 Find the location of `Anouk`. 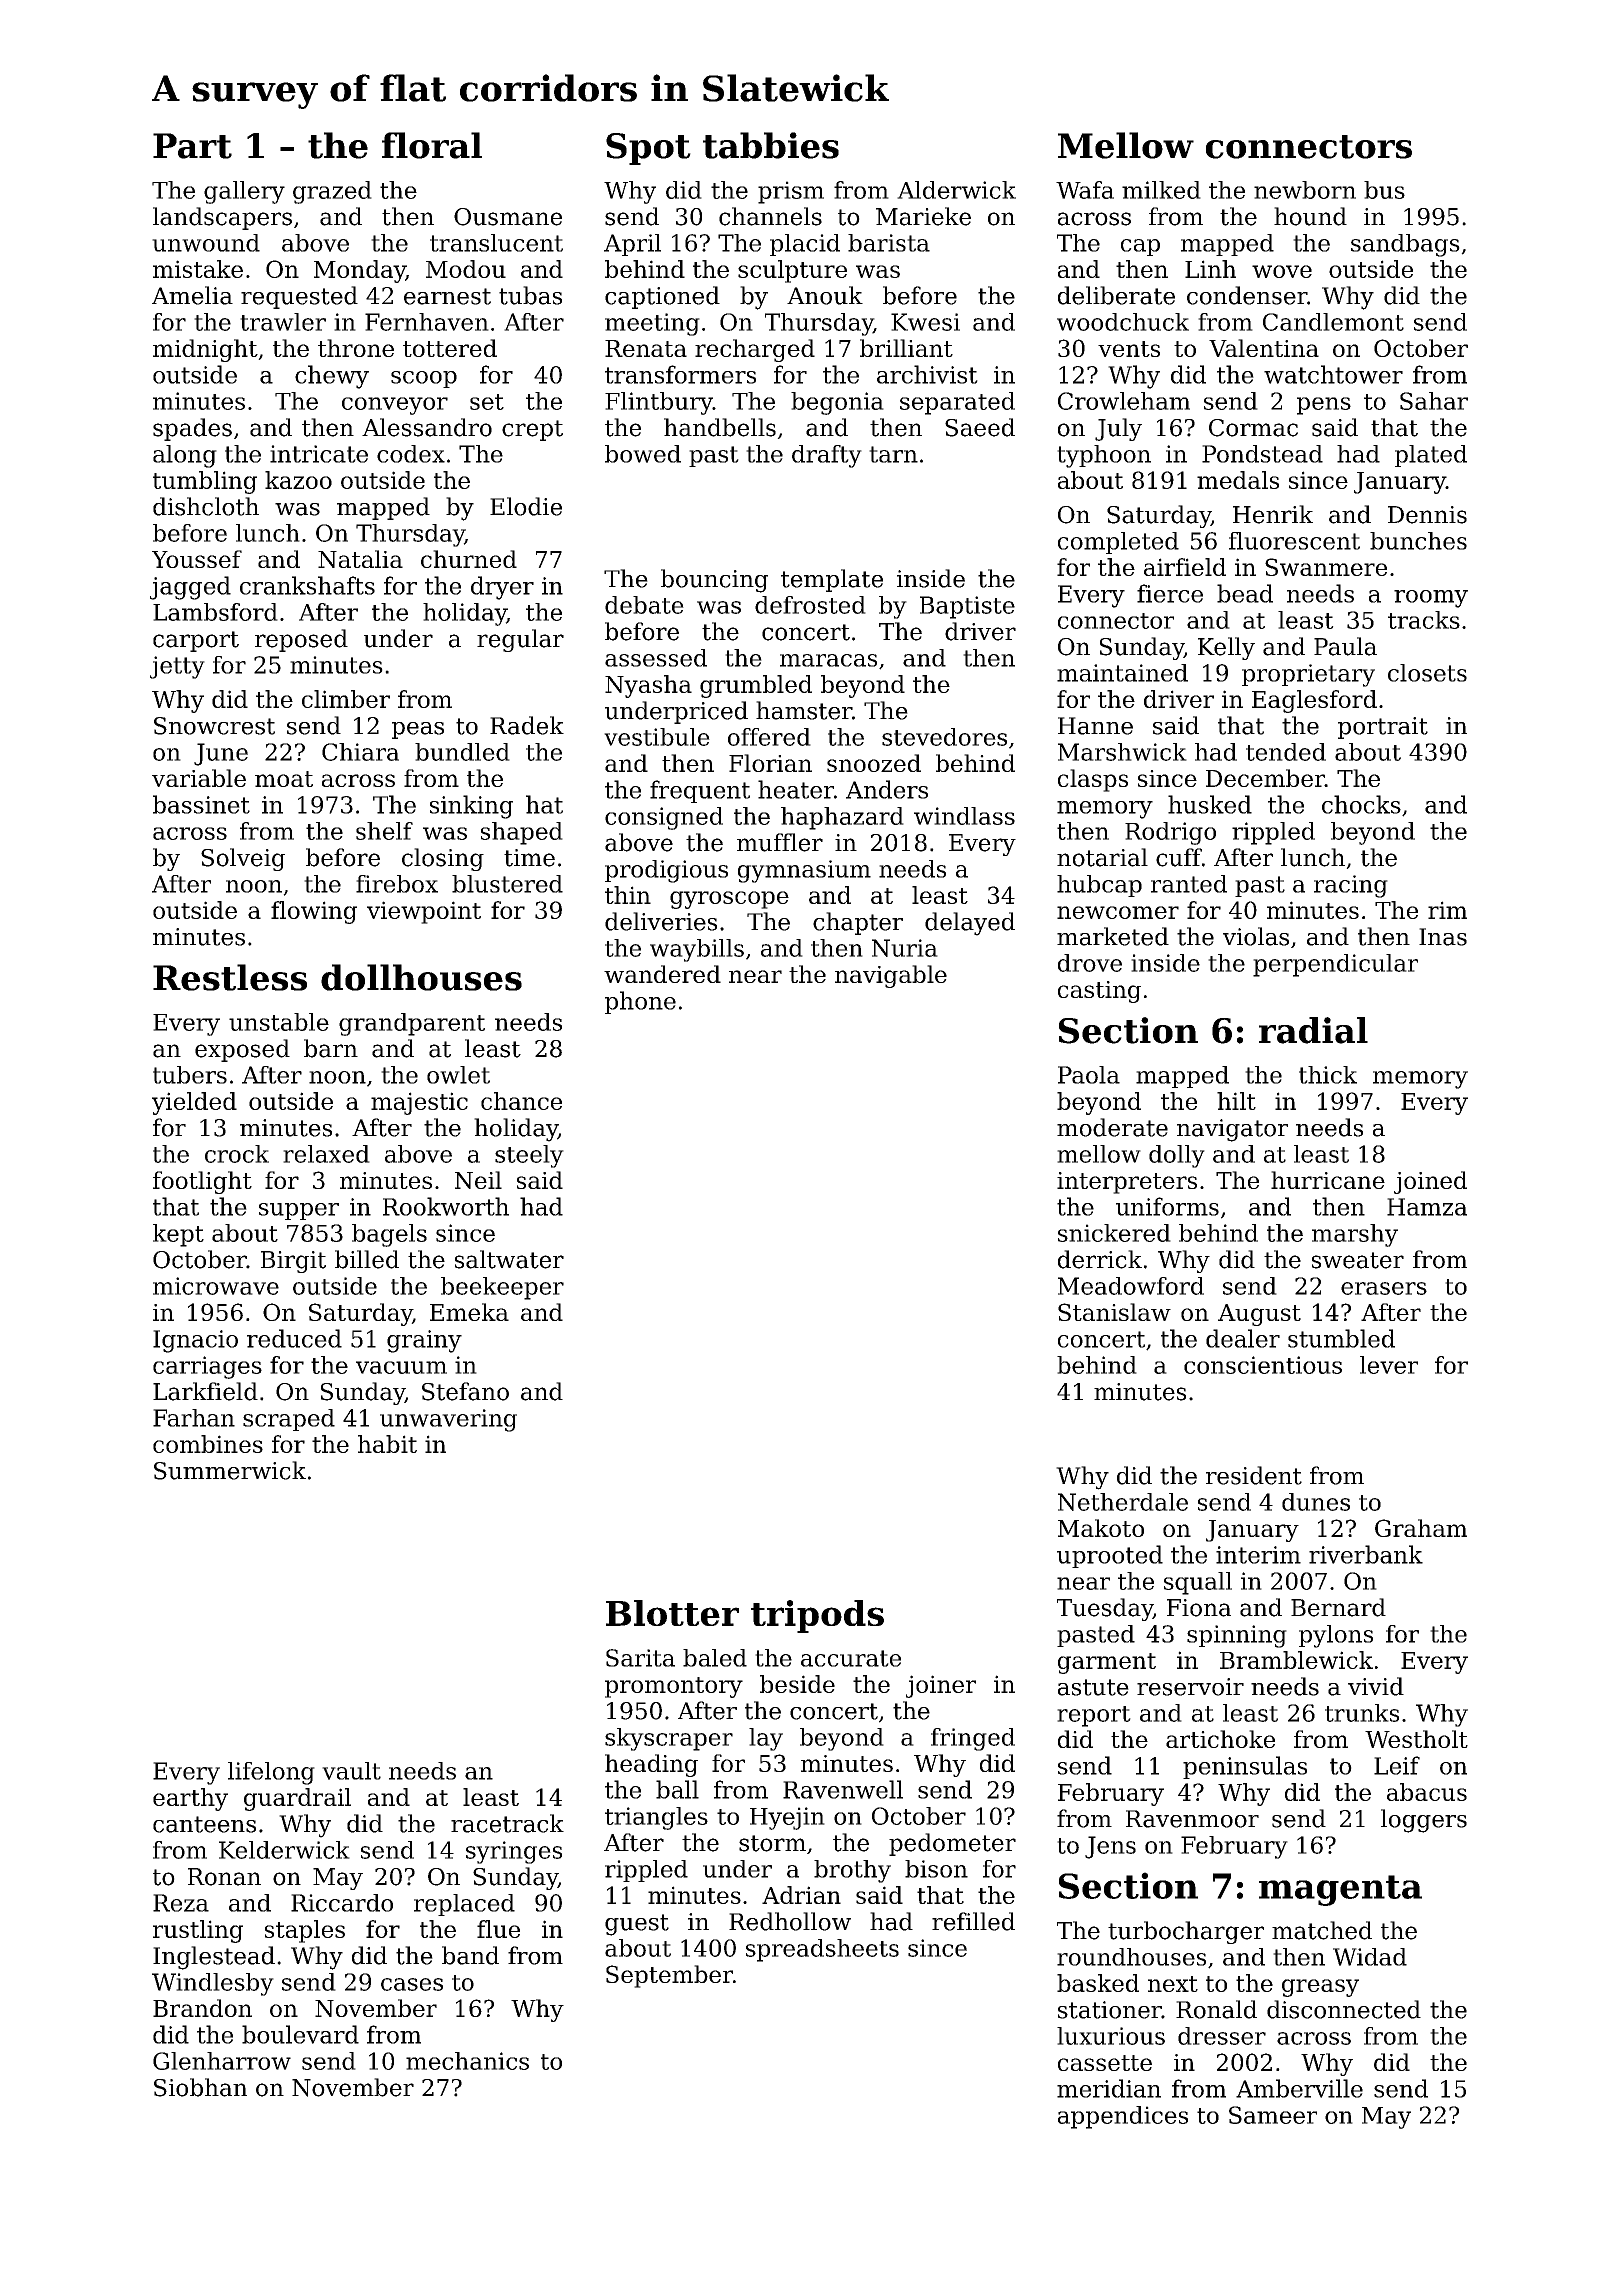

Anouk is located at coordinates (825, 295).
